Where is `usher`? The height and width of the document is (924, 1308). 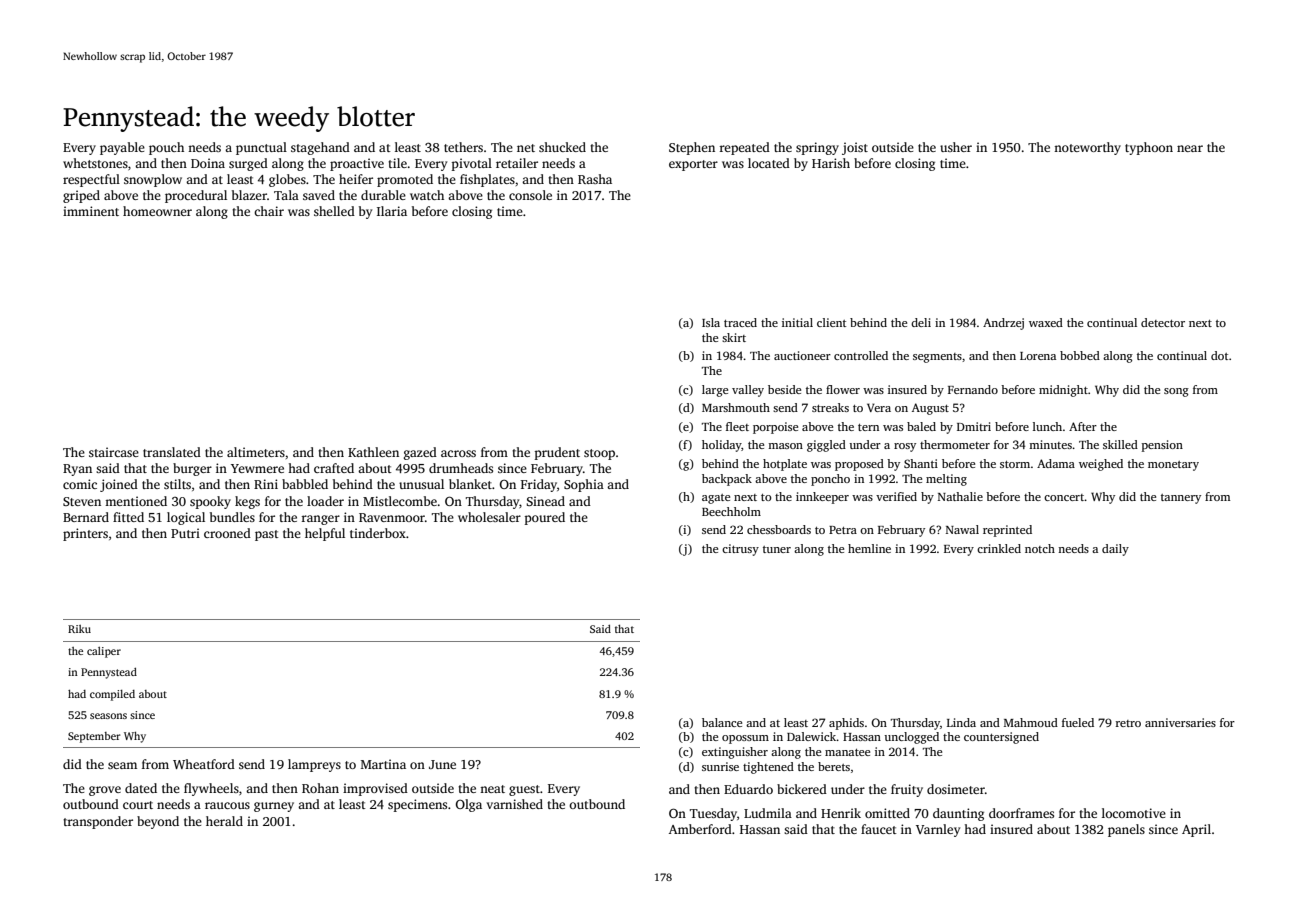
usher is located at coordinates (956, 147).
